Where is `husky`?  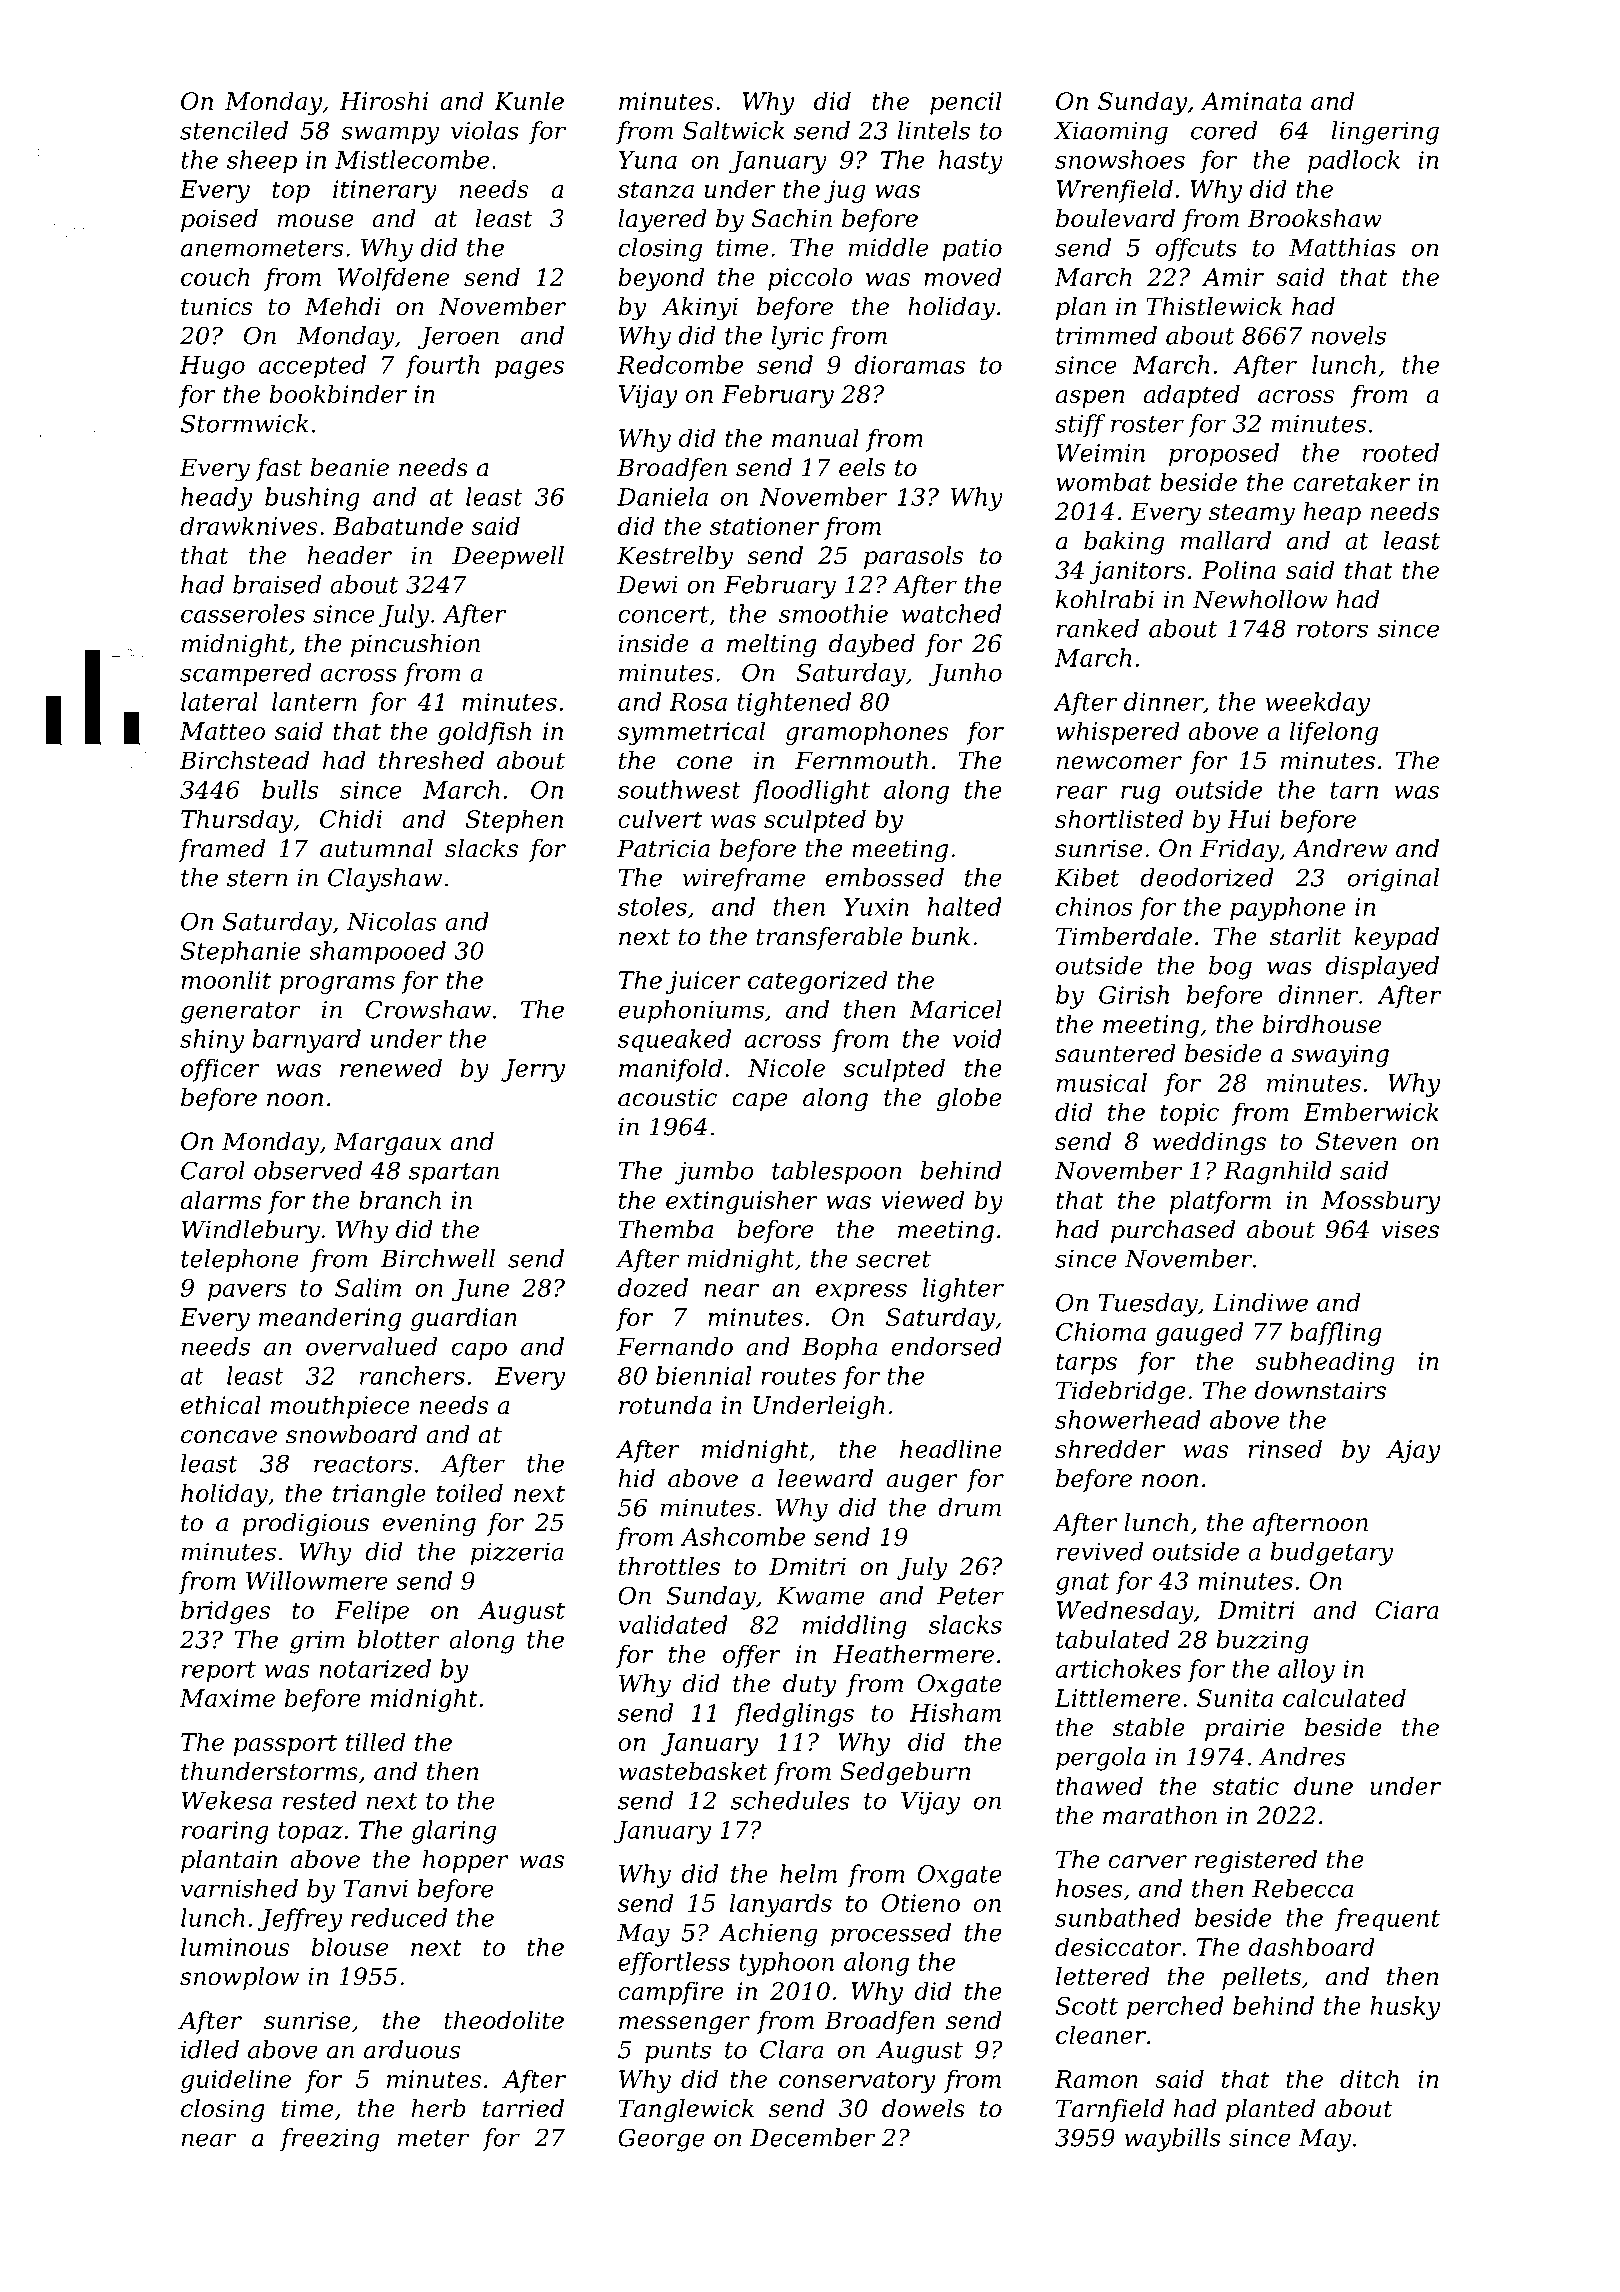
husky is located at coordinates (1405, 2008).
